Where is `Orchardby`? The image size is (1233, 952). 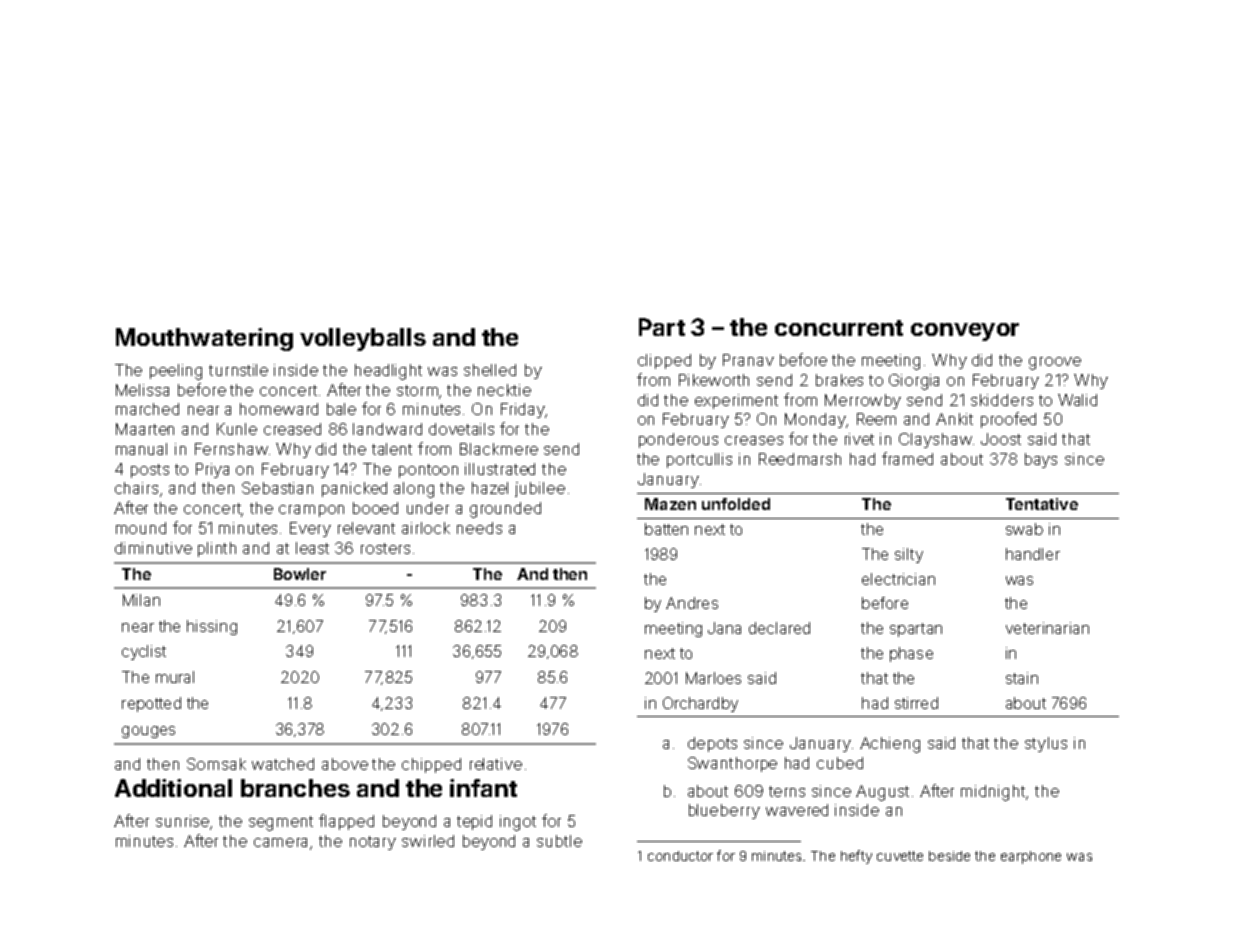
Orchardby is located at coordinates (700, 704).
